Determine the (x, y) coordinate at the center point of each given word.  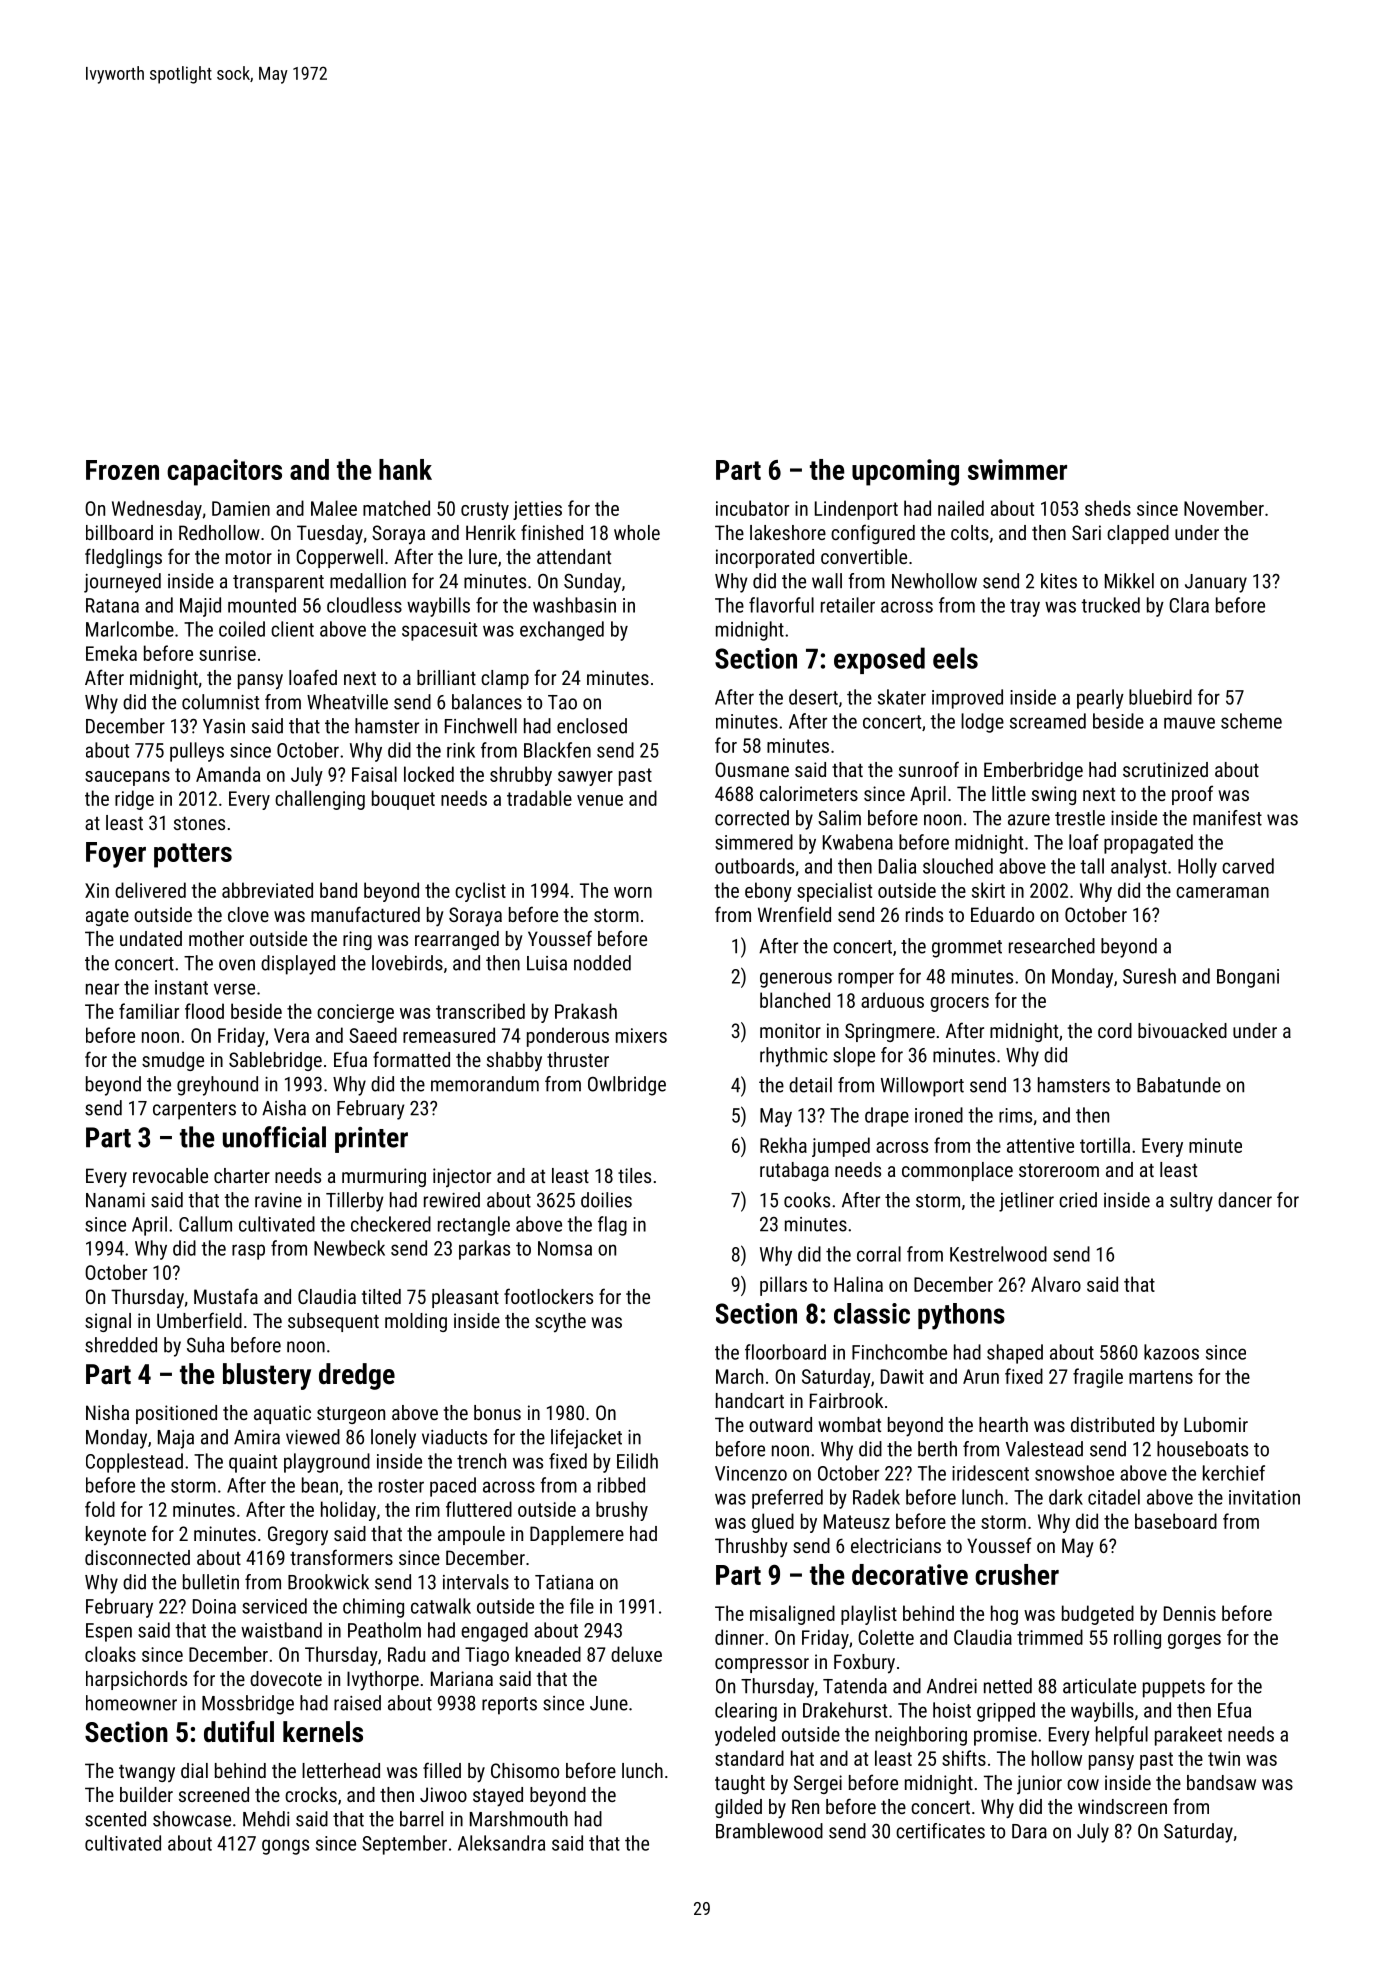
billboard (119, 532)
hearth (1003, 1424)
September (404, 1845)
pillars (783, 1286)
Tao (562, 702)
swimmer (1017, 469)
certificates (940, 1831)
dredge (357, 1376)
